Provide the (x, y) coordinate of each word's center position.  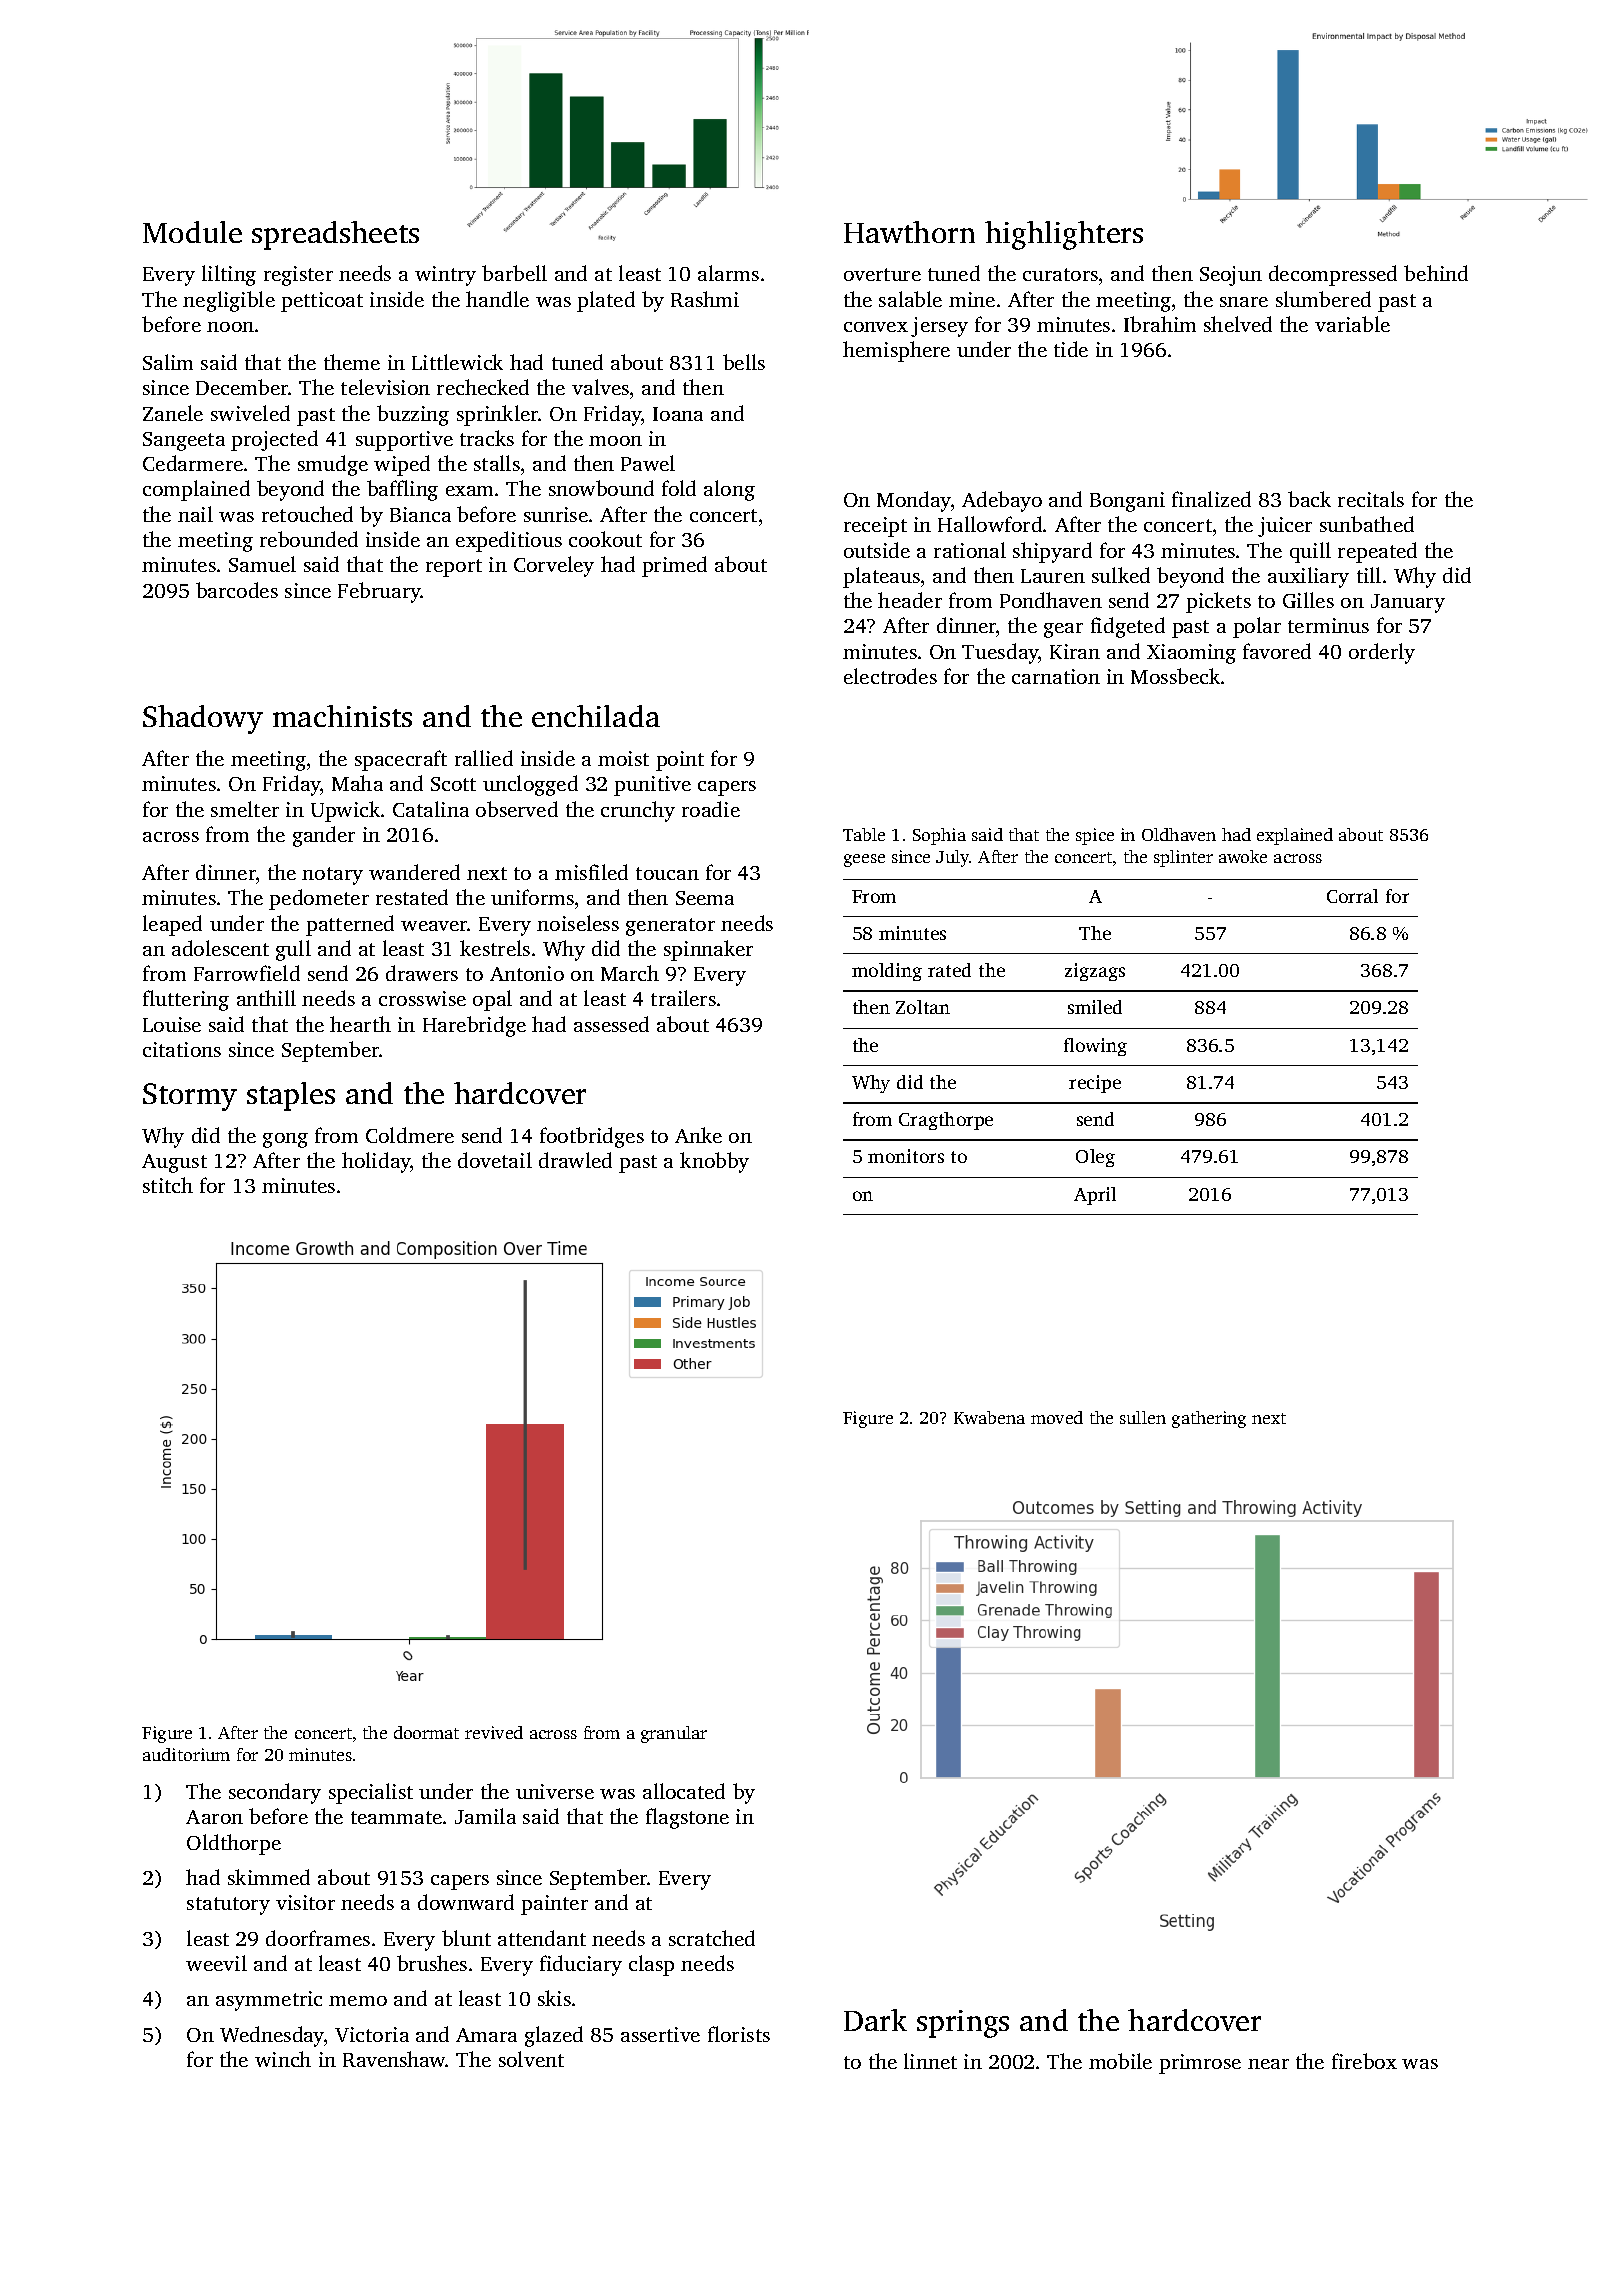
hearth (360, 1024)
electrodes (890, 676)
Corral (1352, 896)
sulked (1121, 575)
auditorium (186, 1754)
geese (864, 860)
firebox (1364, 2061)
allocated (684, 1791)
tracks (487, 438)
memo (358, 2001)
